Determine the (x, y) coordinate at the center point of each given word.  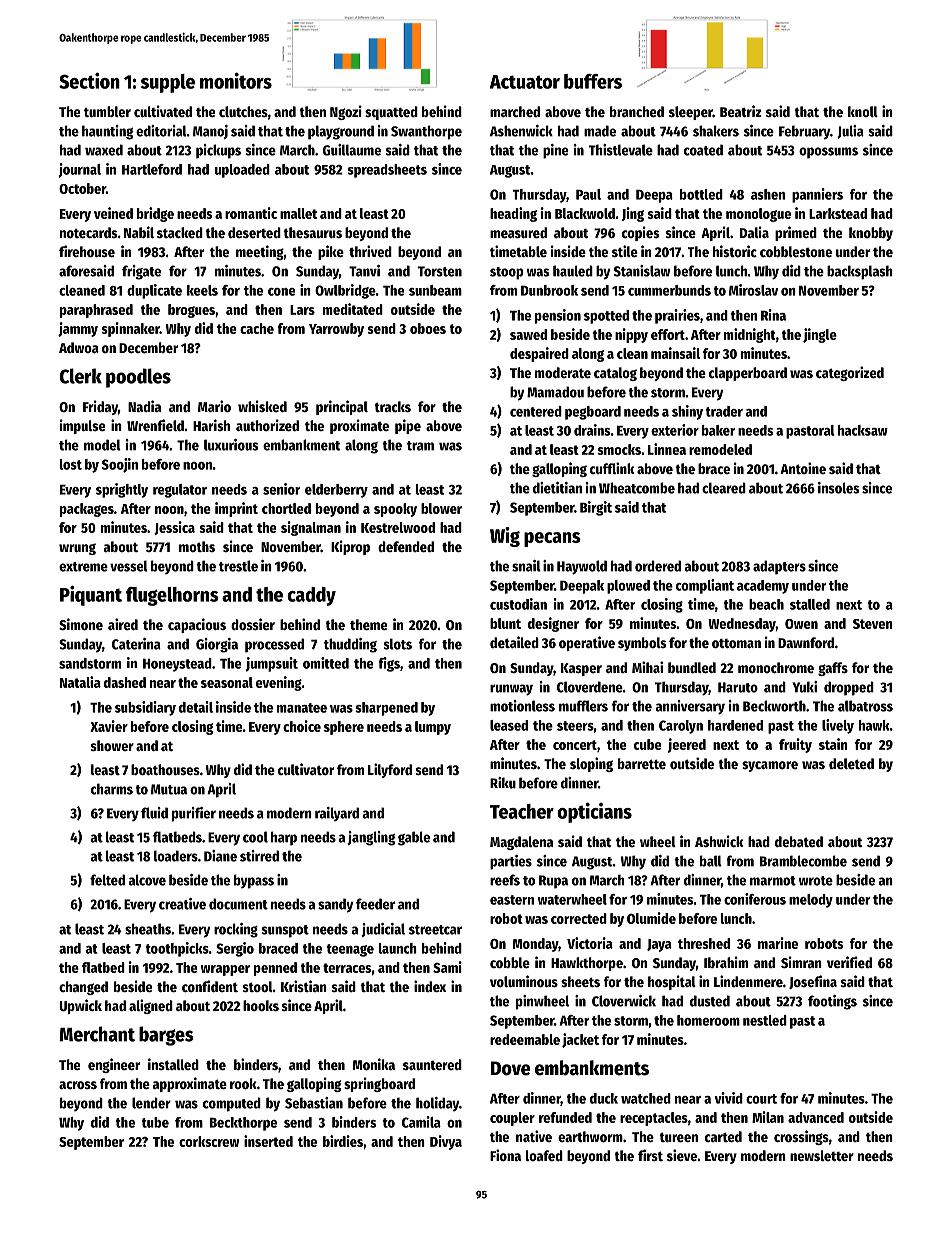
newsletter (822, 1155)
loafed (544, 1155)
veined (113, 213)
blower (441, 508)
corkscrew (209, 1141)
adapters (779, 567)
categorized (850, 373)
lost (71, 464)
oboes (428, 328)
